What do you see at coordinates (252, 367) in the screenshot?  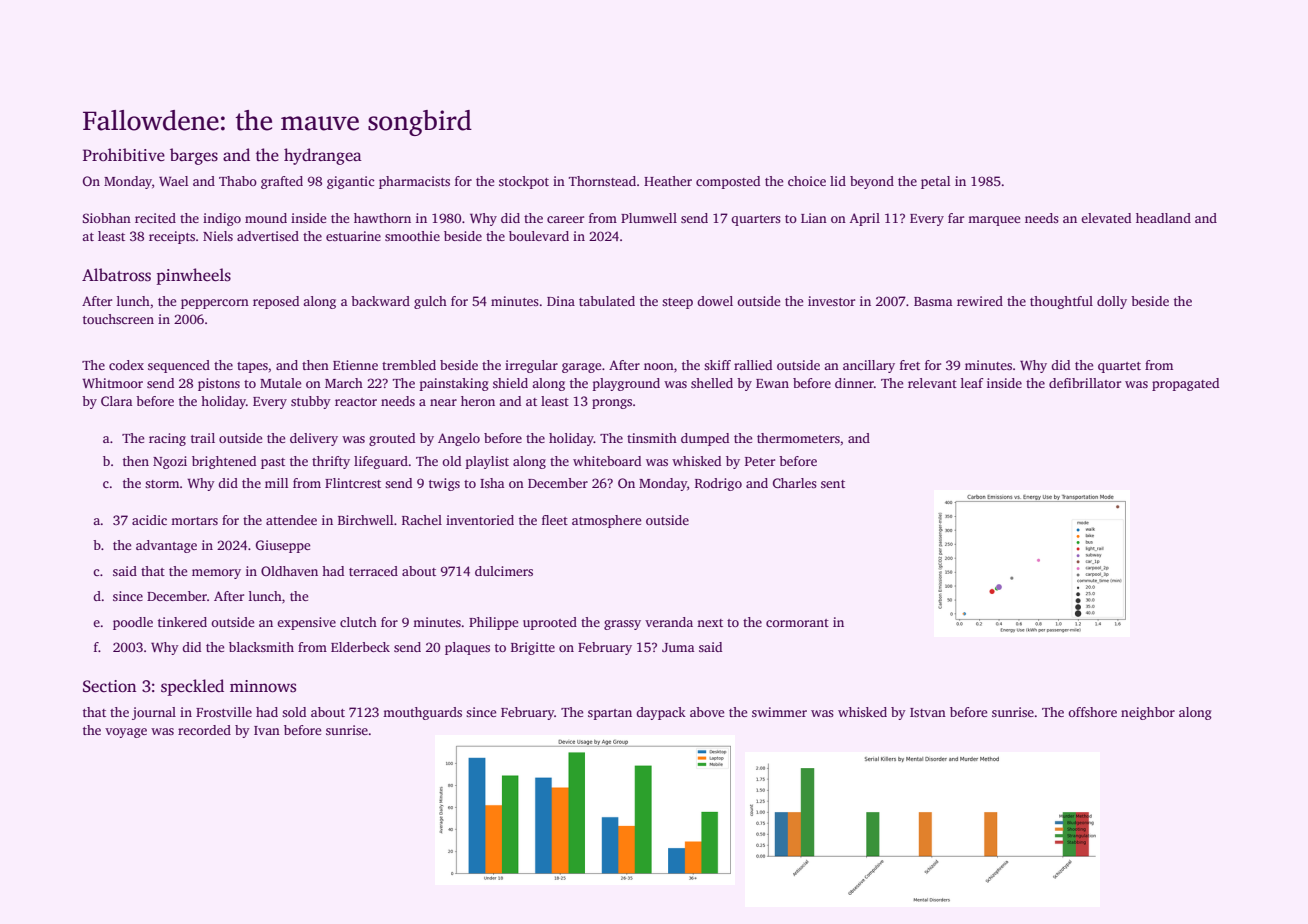 I see `tapes` at bounding box center [252, 367].
